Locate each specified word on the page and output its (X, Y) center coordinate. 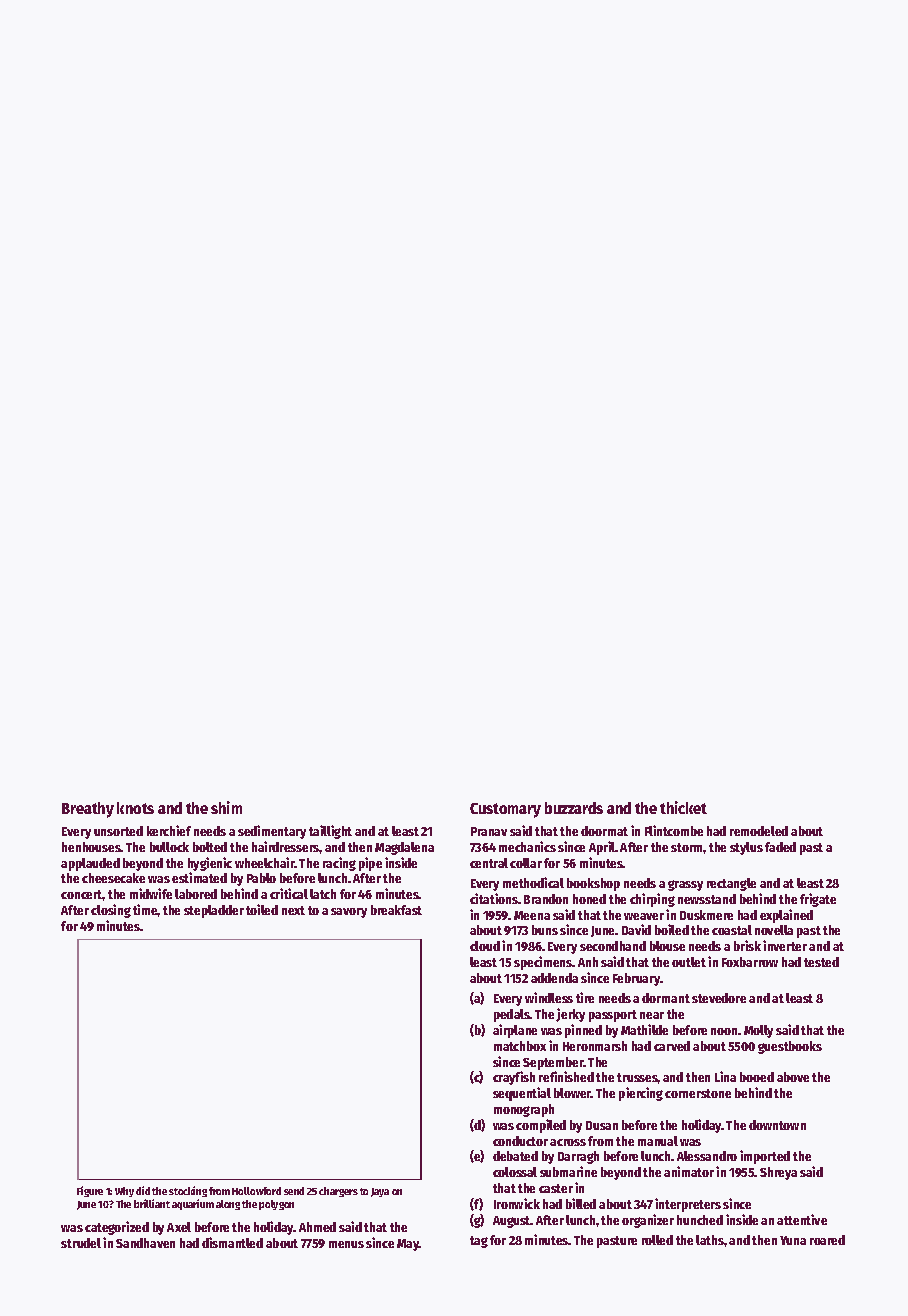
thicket (683, 807)
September (553, 1063)
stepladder (214, 911)
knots (135, 808)
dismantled (232, 1242)
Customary (505, 810)
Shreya (778, 1173)
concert (82, 894)
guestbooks (790, 1047)
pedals (512, 1015)
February (637, 979)
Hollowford (256, 1191)
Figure (90, 1191)
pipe (370, 864)
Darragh (578, 1157)
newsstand (707, 899)
